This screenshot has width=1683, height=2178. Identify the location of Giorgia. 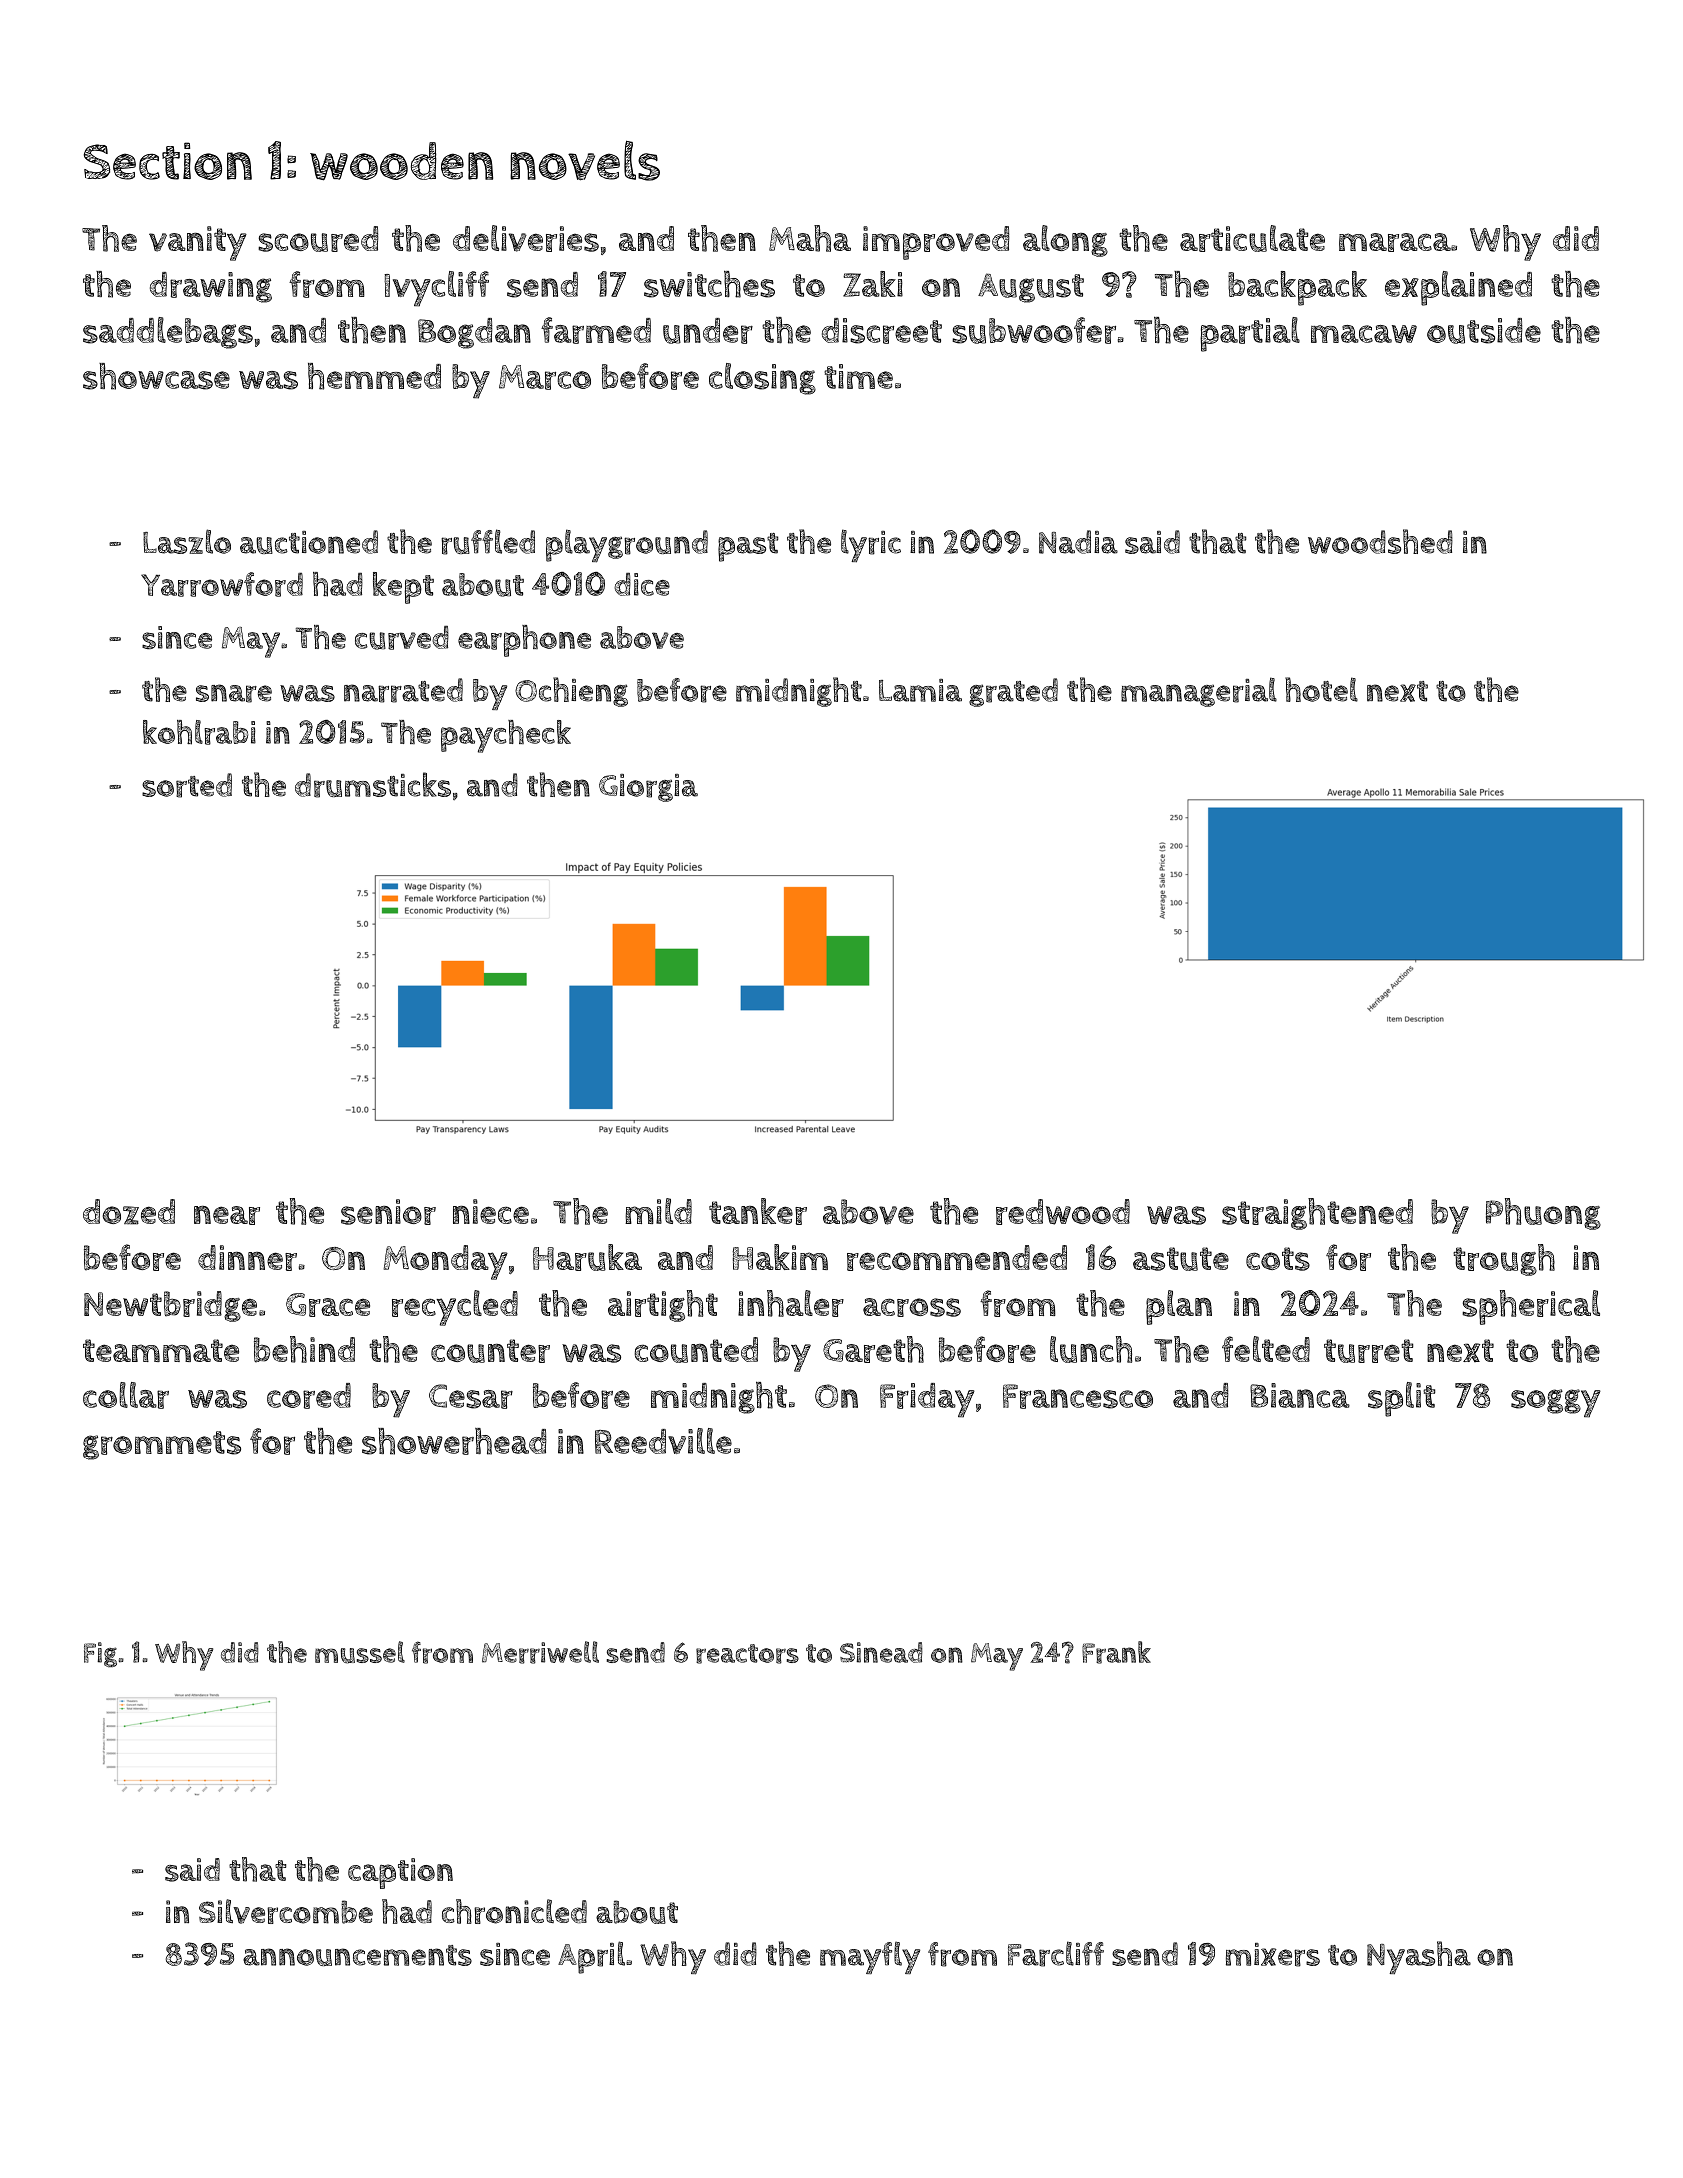
(648, 788).
